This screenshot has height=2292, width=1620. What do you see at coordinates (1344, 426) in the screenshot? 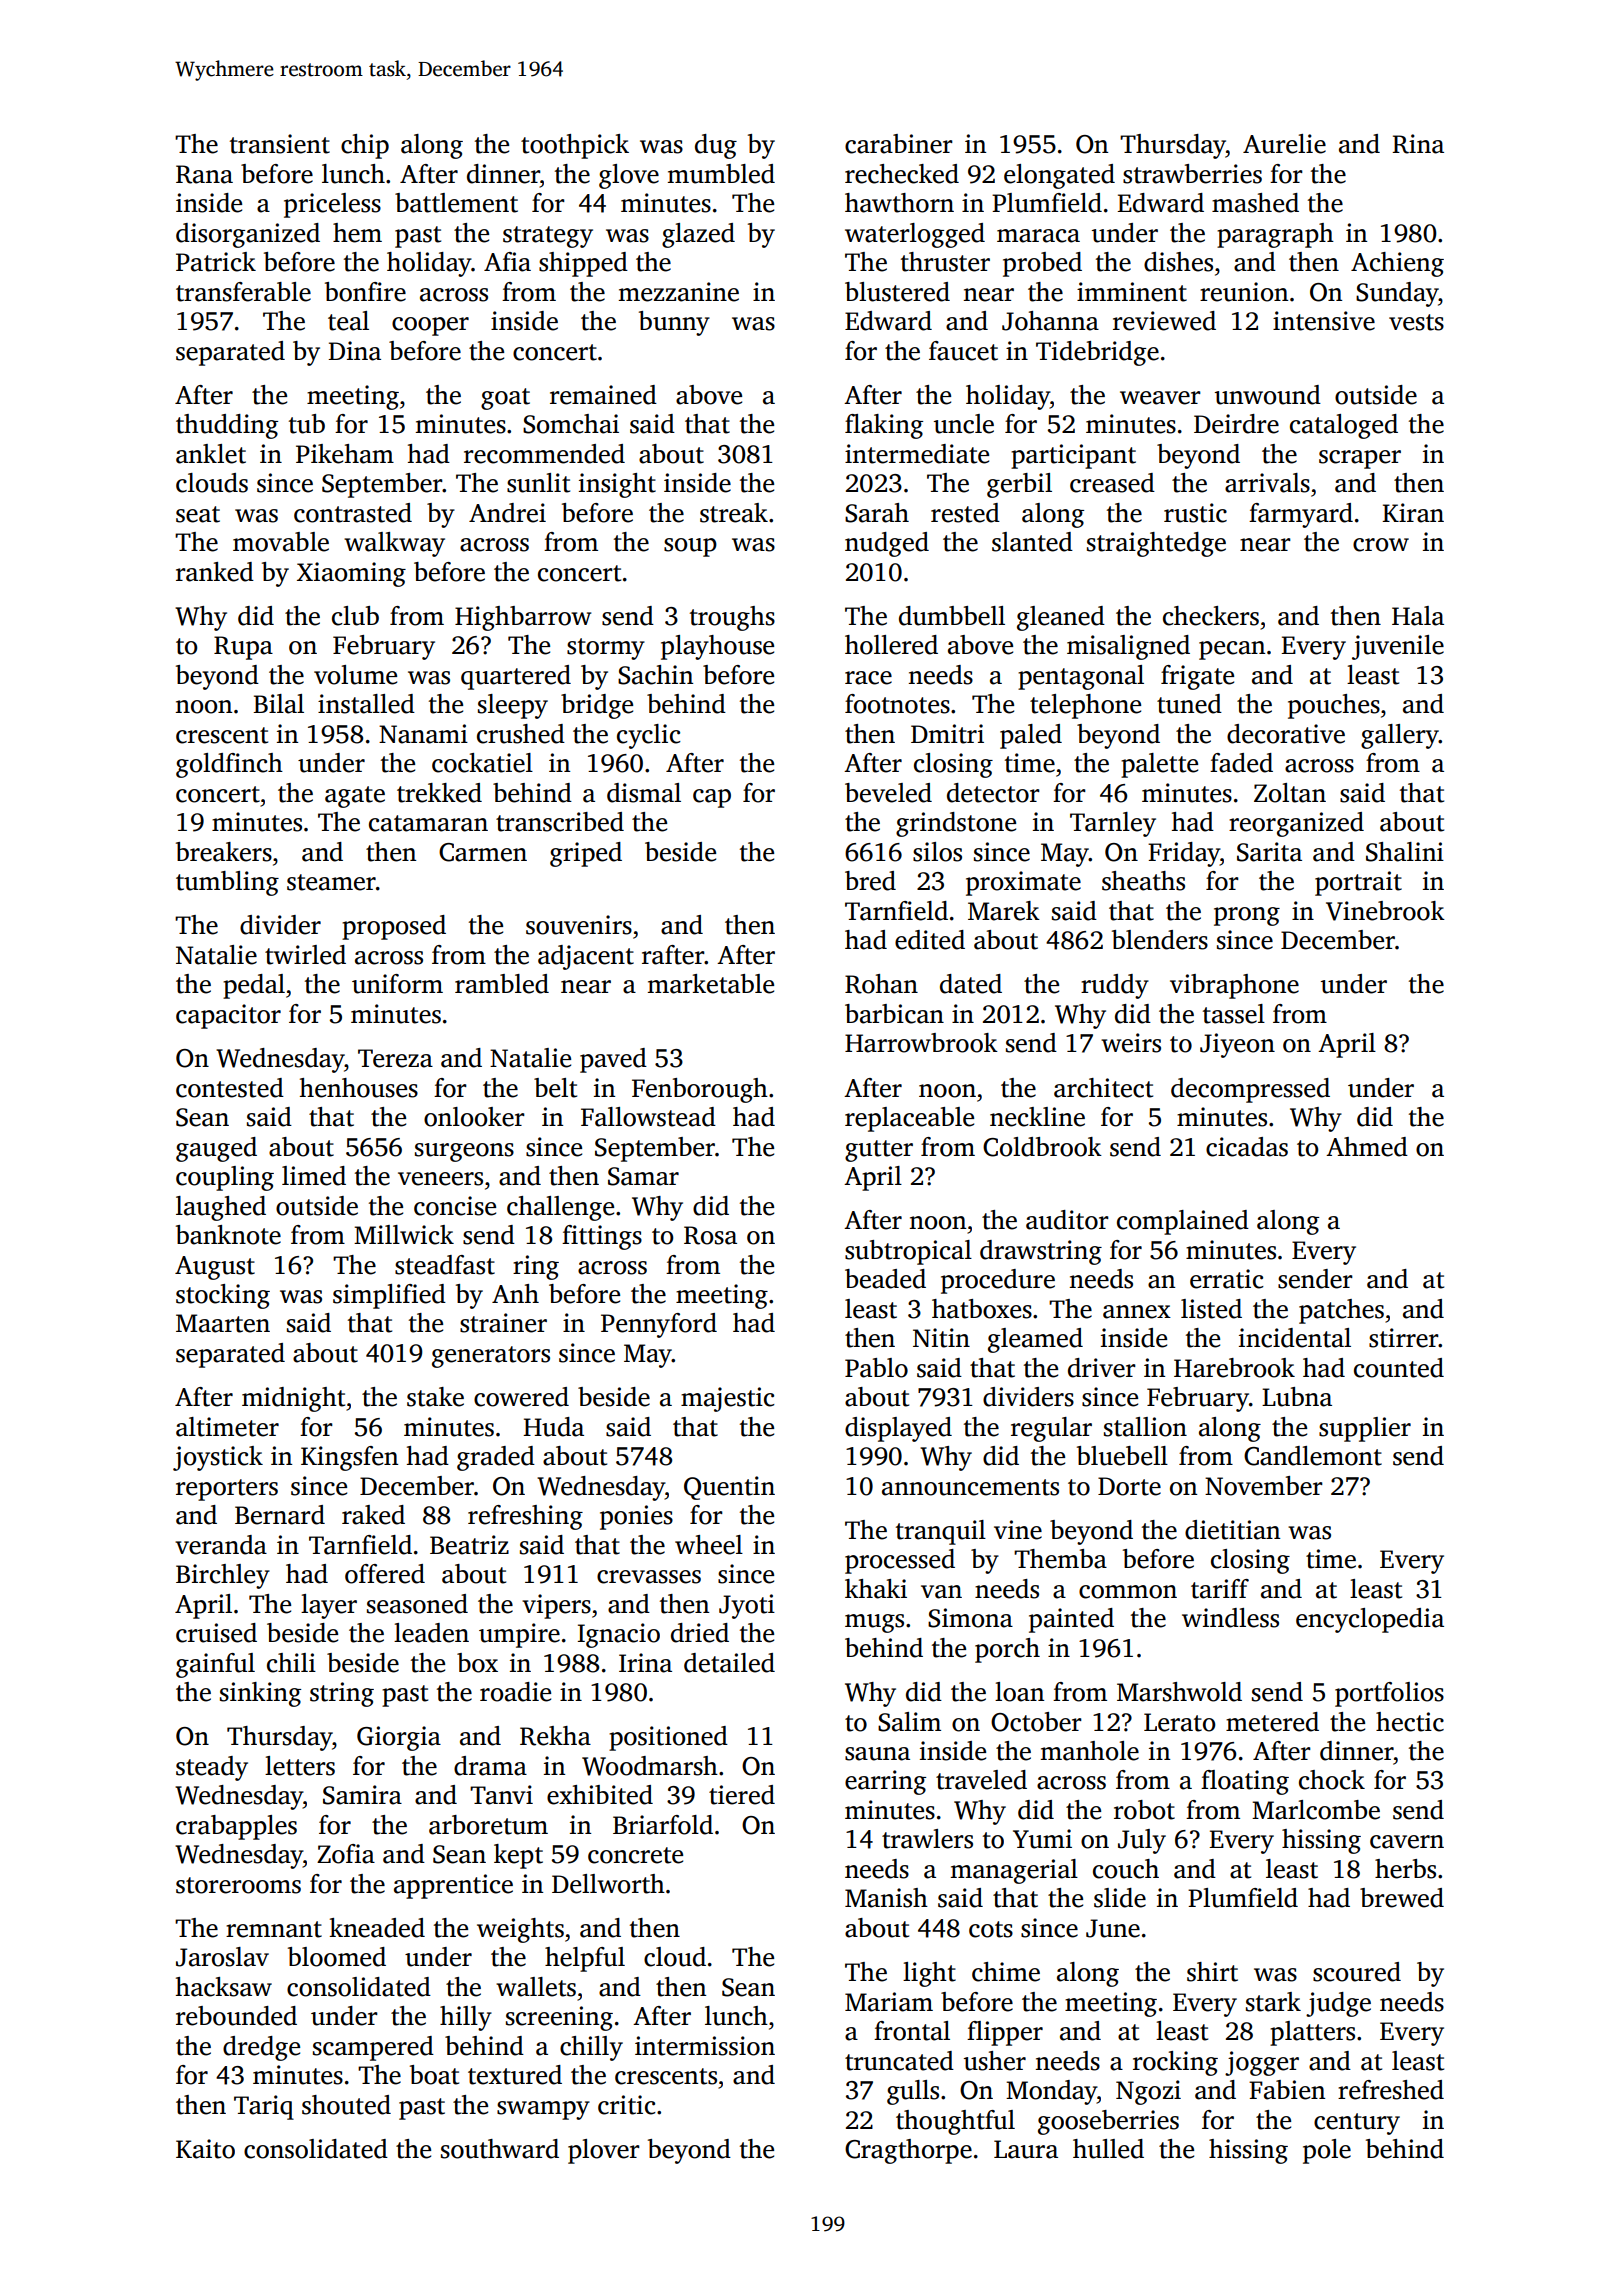
I see `cataloged` at bounding box center [1344, 426].
